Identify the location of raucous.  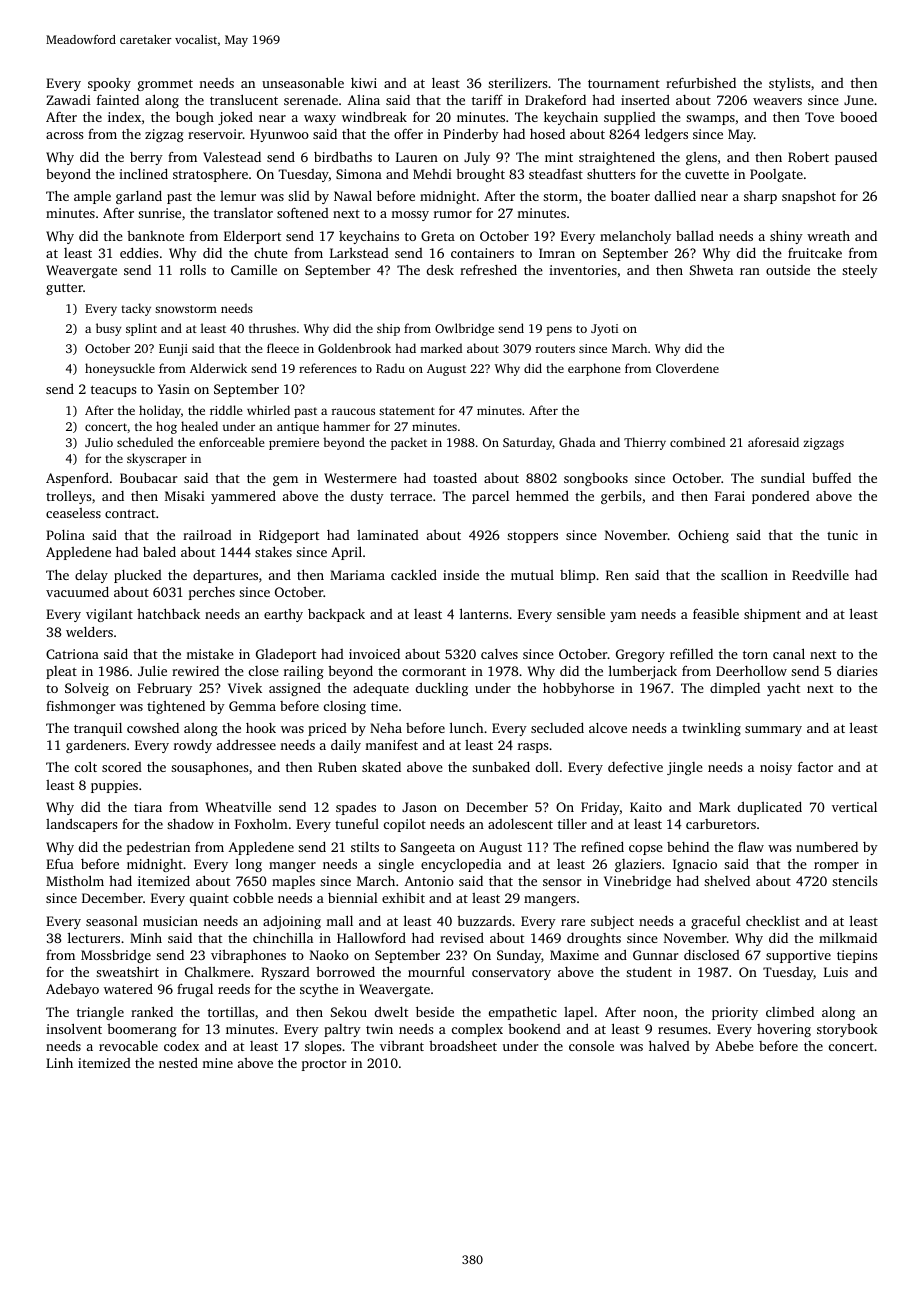
(353, 411).
